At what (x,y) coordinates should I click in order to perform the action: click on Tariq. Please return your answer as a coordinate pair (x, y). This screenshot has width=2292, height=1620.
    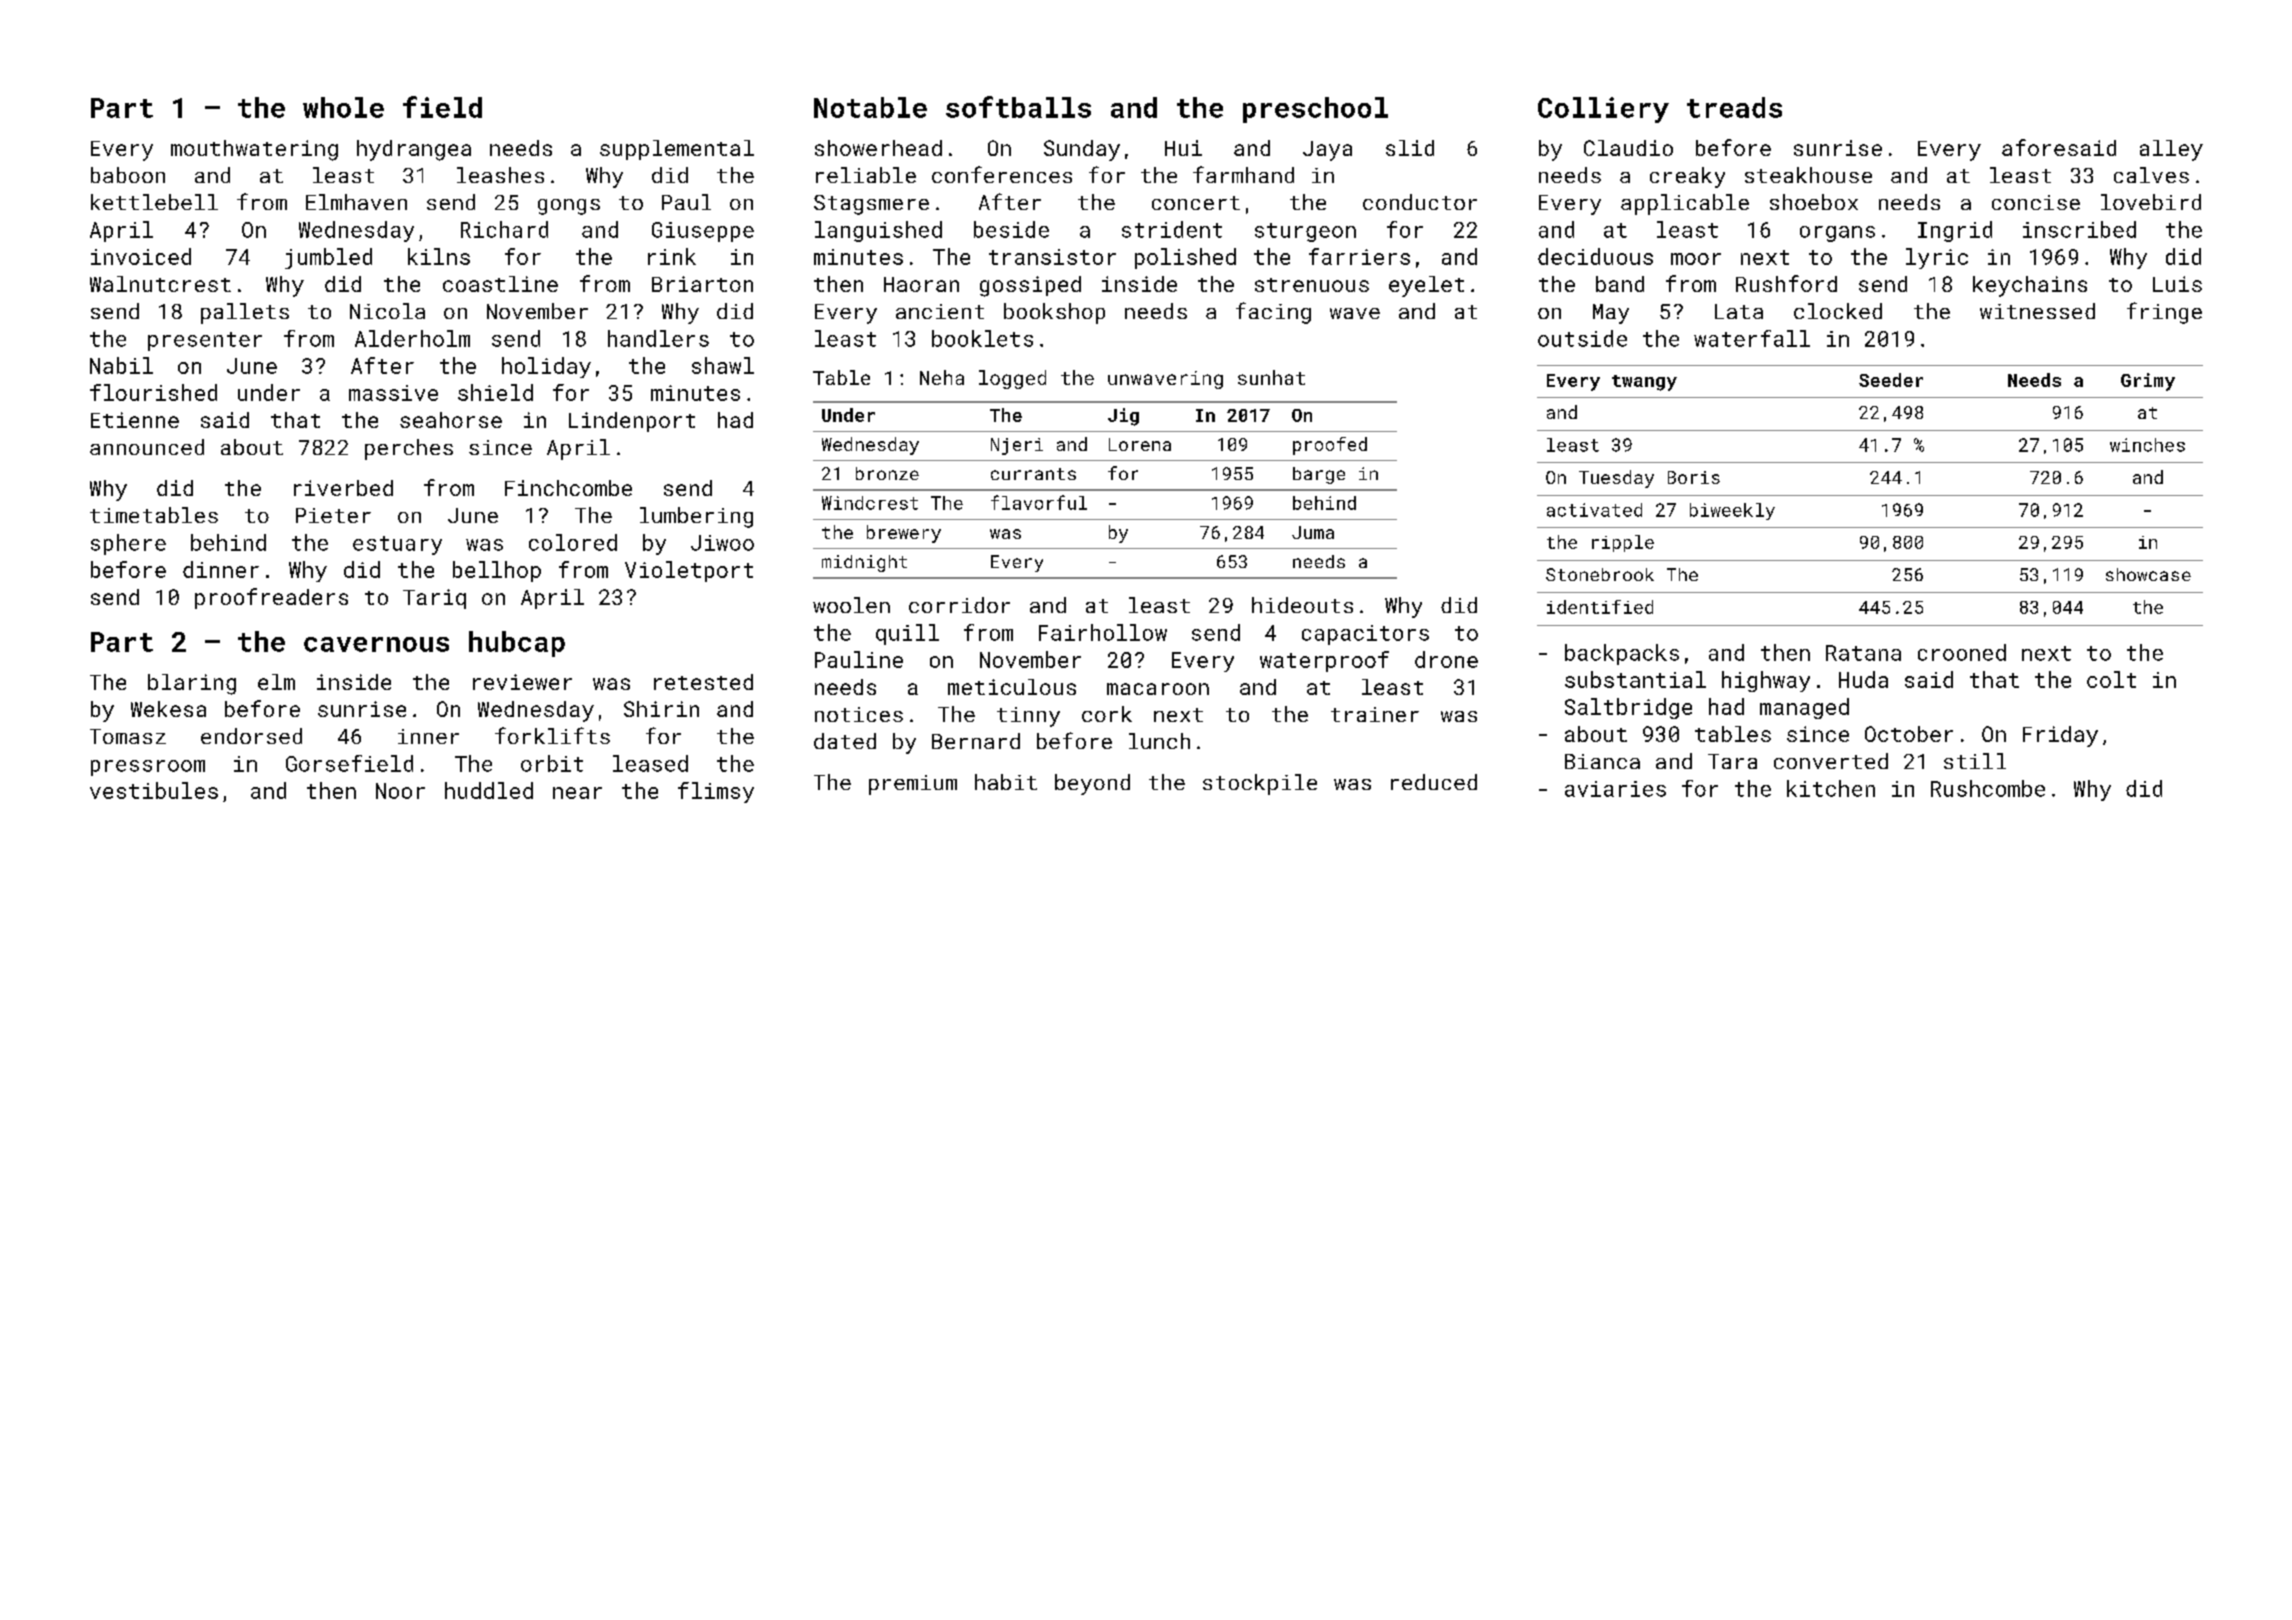
    Looking at the image, I should click on (434, 599).
